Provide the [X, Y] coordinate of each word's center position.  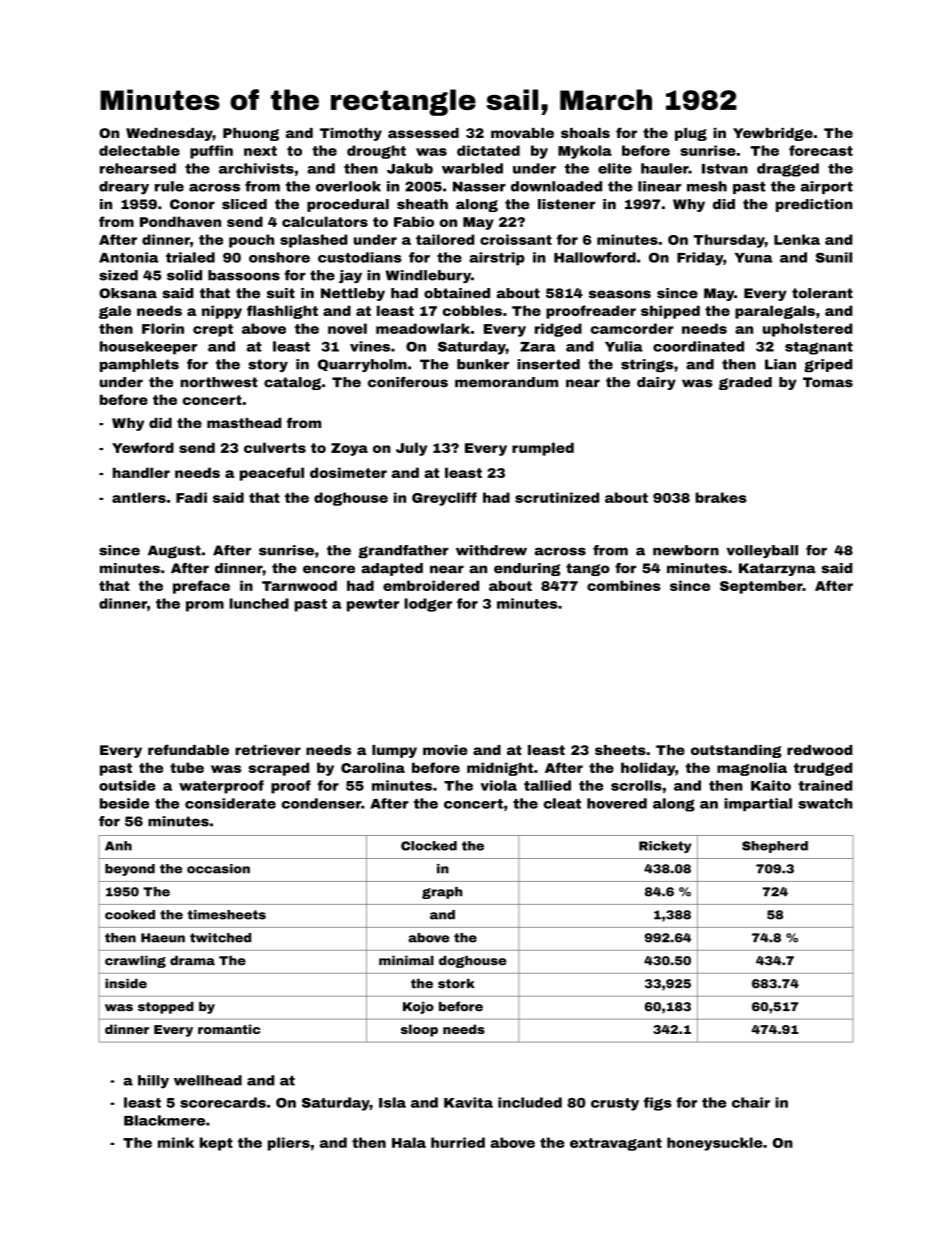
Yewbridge [773, 134]
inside [126, 984]
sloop [419, 1030]
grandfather [403, 551]
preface [201, 587]
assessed [423, 133]
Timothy [351, 134]
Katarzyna [777, 569]
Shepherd [775, 847]
